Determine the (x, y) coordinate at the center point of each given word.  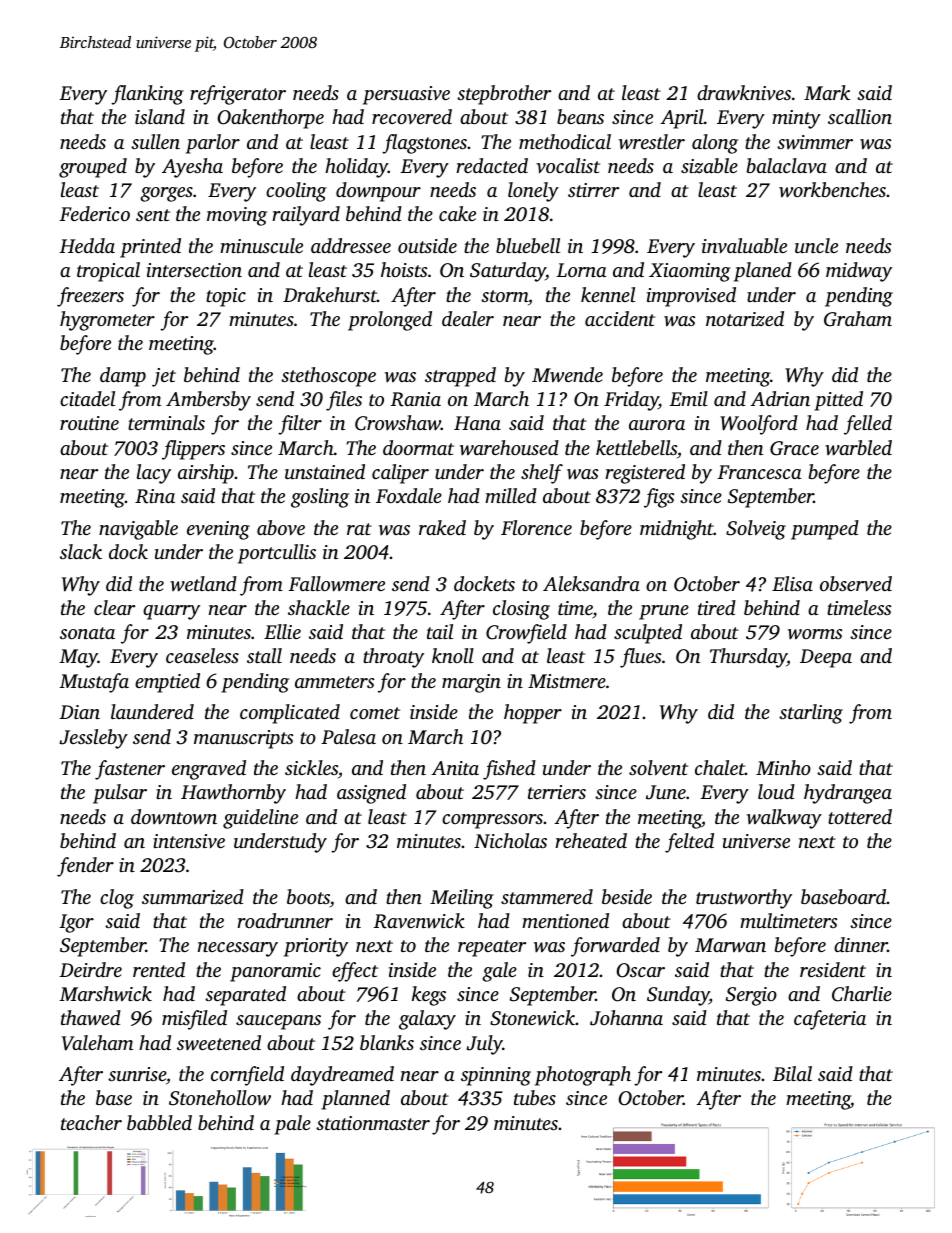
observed (856, 583)
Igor (76, 923)
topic (226, 297)
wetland (203, 584)
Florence (536, 527)
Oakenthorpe (270, 119)
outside (427, 245)
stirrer (593, 190)
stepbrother (504, 95)
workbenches (832, 189)
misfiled (194, 1020)
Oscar (640, 970)
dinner (861, 944)
